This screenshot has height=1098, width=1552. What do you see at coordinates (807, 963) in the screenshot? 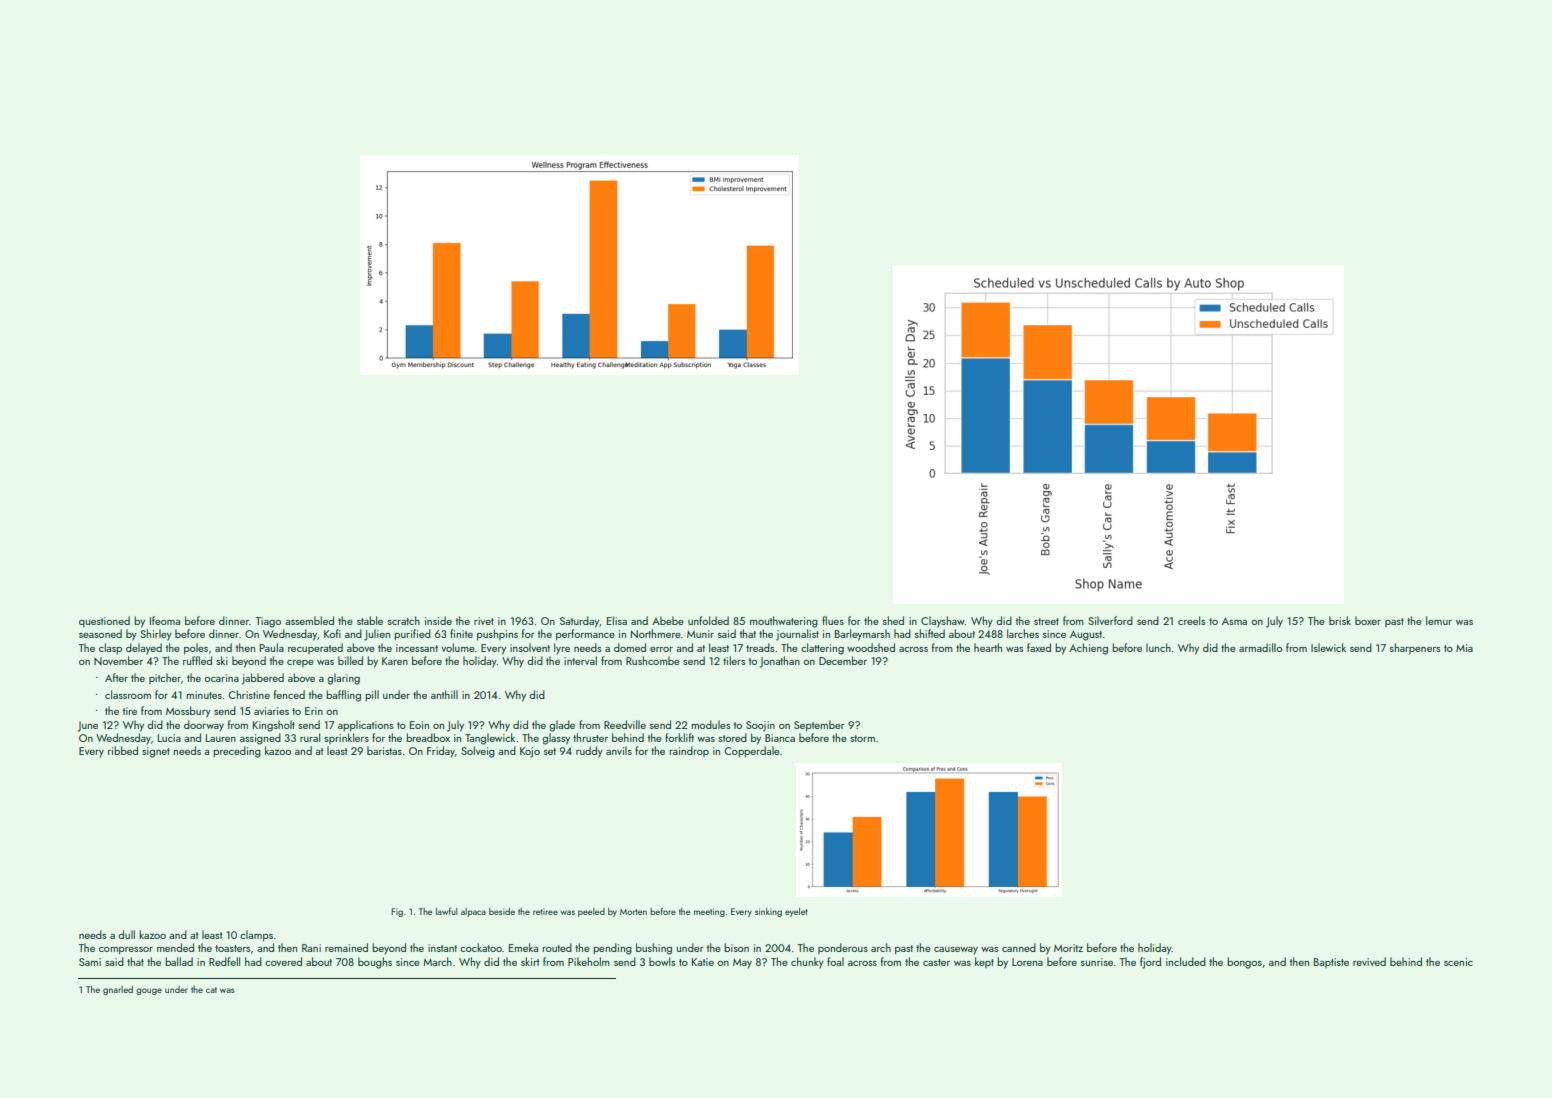
I see `chunky` at bounding box center [807, 963].
